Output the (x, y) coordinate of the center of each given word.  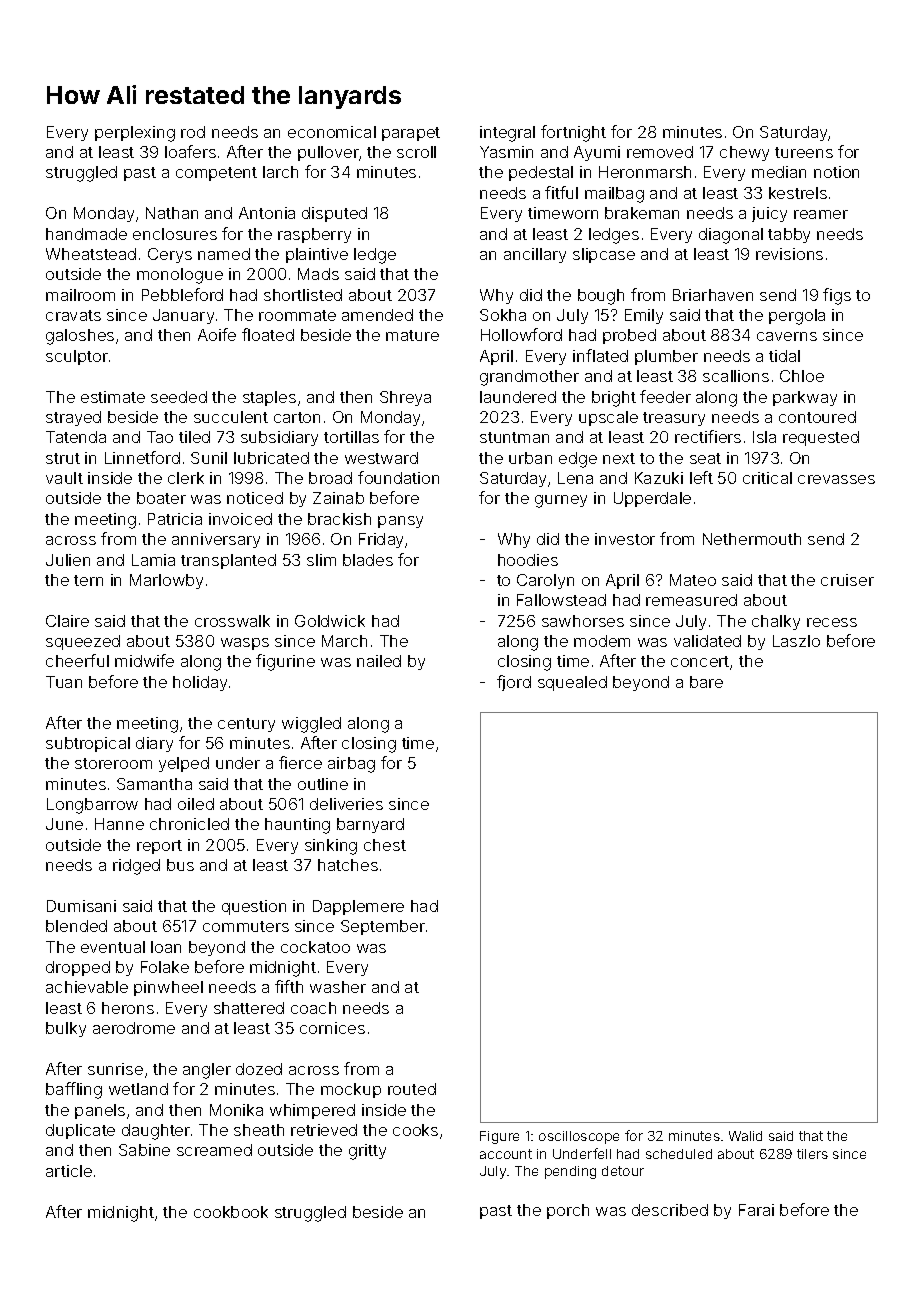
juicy (769, 214)
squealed (572, 683)
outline (323, 784)
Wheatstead (91, 254)
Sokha (503, 315)
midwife (144, 660)
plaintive (317, 255)
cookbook (231, 1212)
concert (700, 661)
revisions (789, 254)
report (159, 847)
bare (706, 682)
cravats (73, 315)
